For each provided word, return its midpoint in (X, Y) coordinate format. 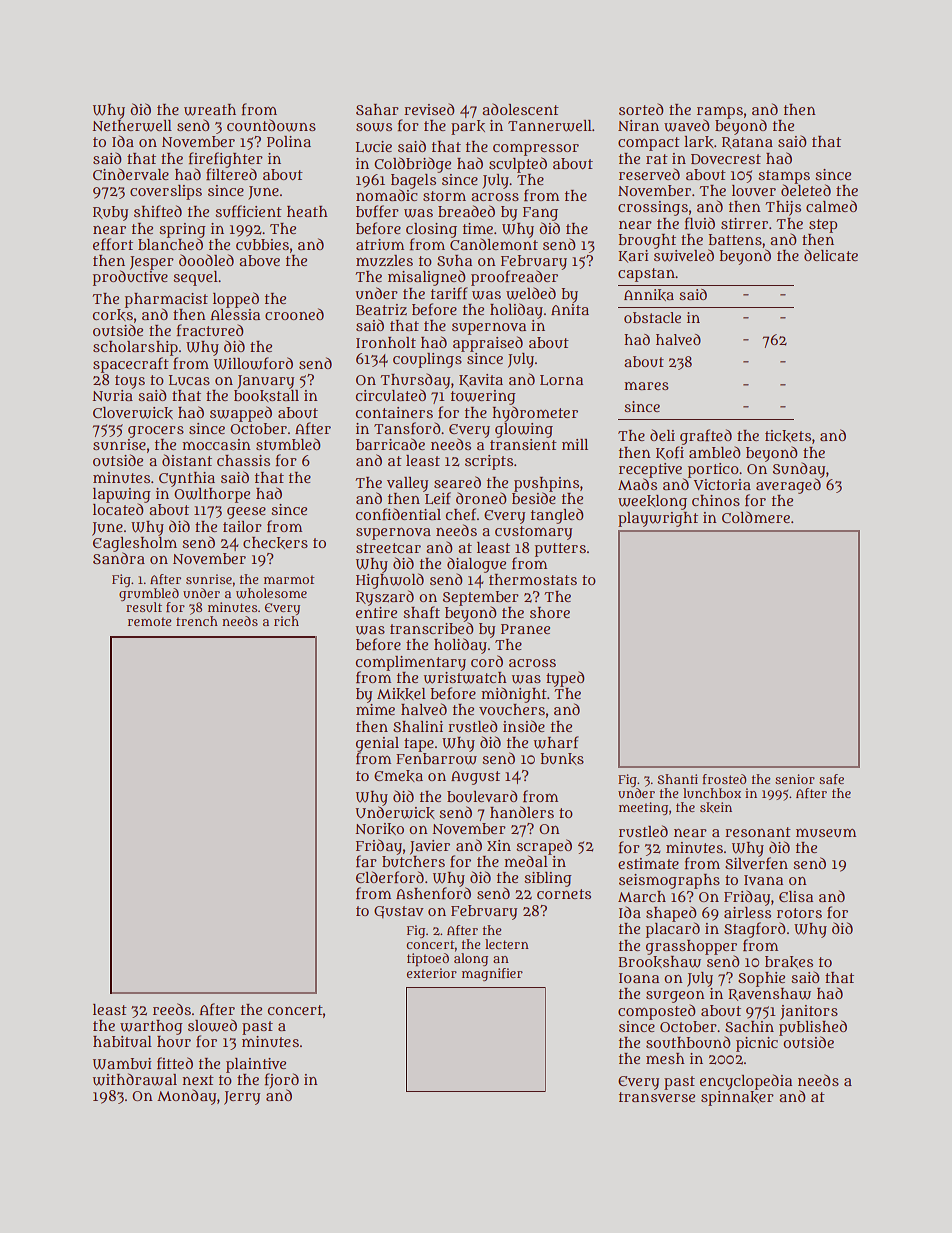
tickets (788, 436)
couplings (427, 360)
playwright (658, 519)
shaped (671, 914)
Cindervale (131, 174)
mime (375, 709)
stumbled (288, 444)
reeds (172, 1009)
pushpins (546, 484)
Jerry (242, 1098)
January (265, 382)
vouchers (512, 709)
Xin (499, 845)
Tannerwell (550, 126)
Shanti (677, 779)
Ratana (747, 143)
